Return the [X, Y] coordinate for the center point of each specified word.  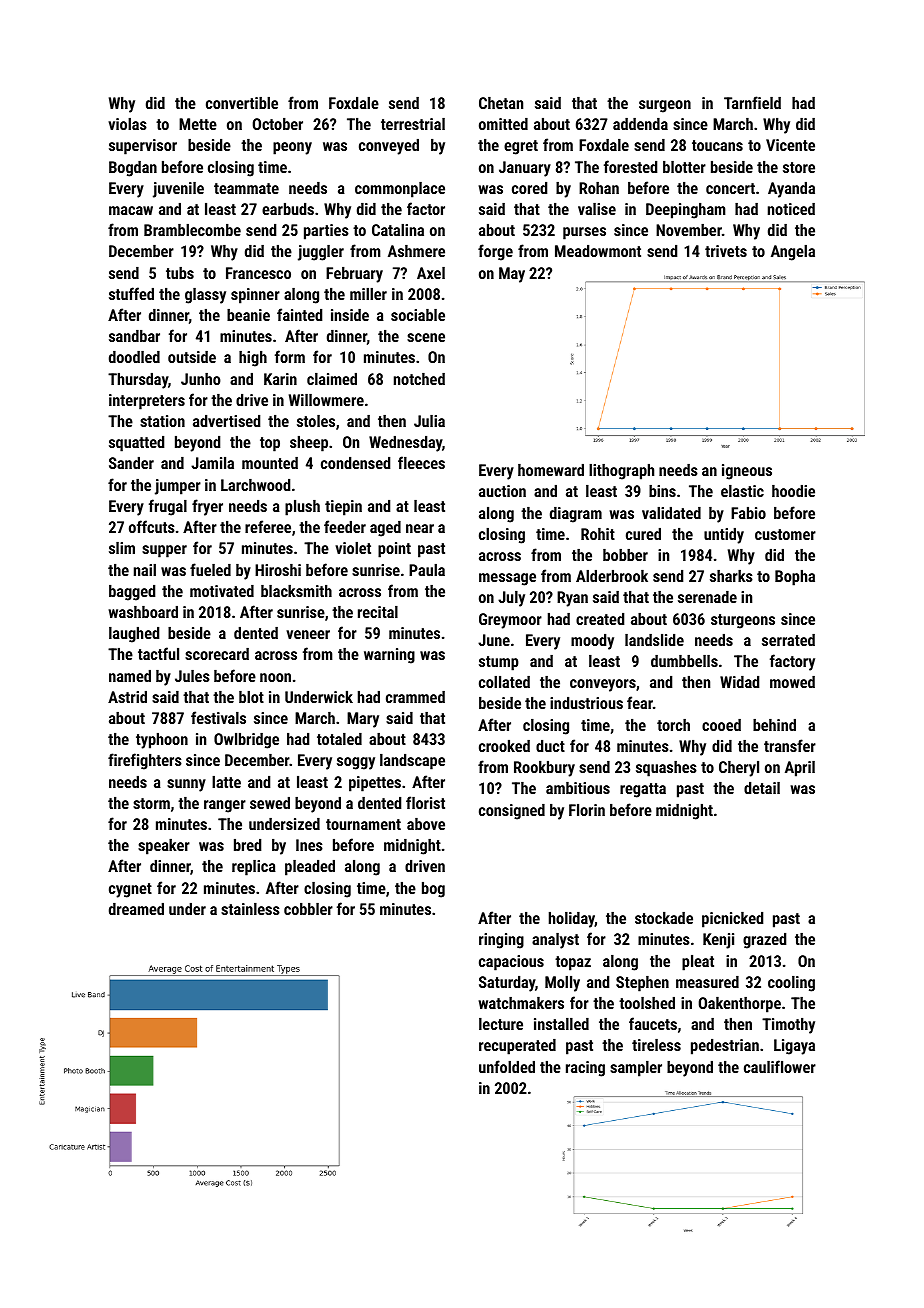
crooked [504, 745]
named [130, 676]
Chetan [501, 103]
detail [762, 788]
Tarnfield [752, 102]
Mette [198, 124]
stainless [250, 909]
